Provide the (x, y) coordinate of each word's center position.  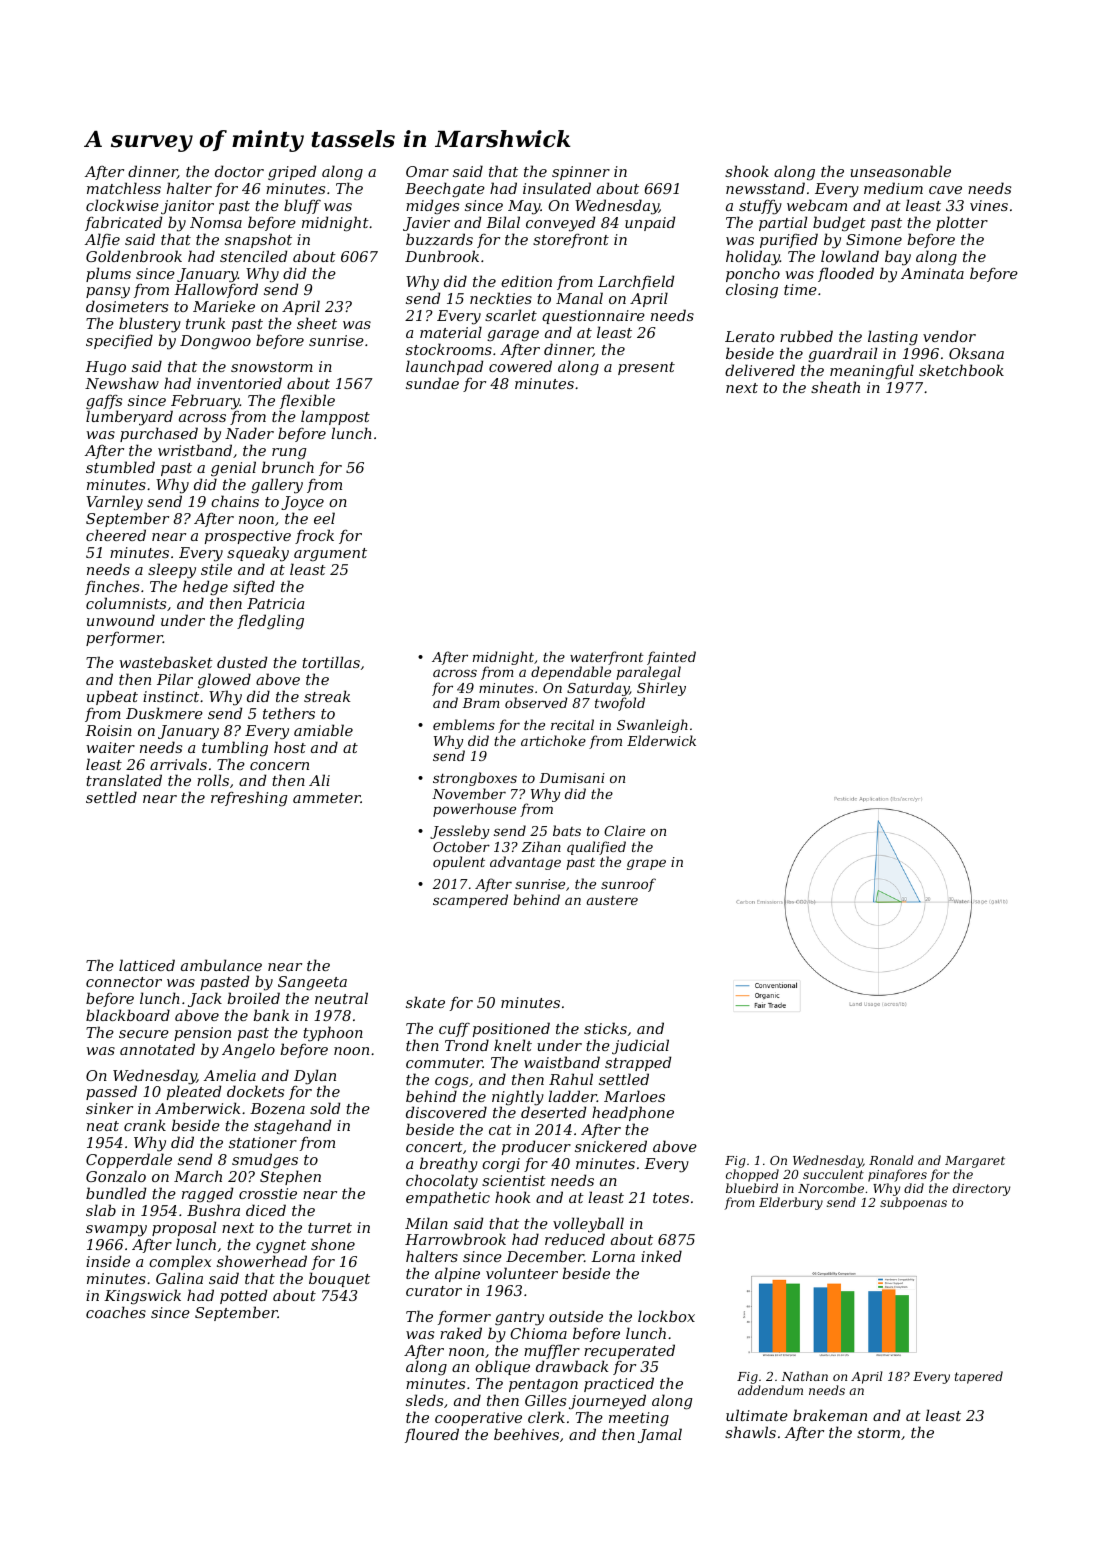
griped (292, 173)
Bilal (503, 222)
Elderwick (661, 740)
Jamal (660, 1435)
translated (124, 780)
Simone (874, 239)
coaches (116, 1312)
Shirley (661, 689)
